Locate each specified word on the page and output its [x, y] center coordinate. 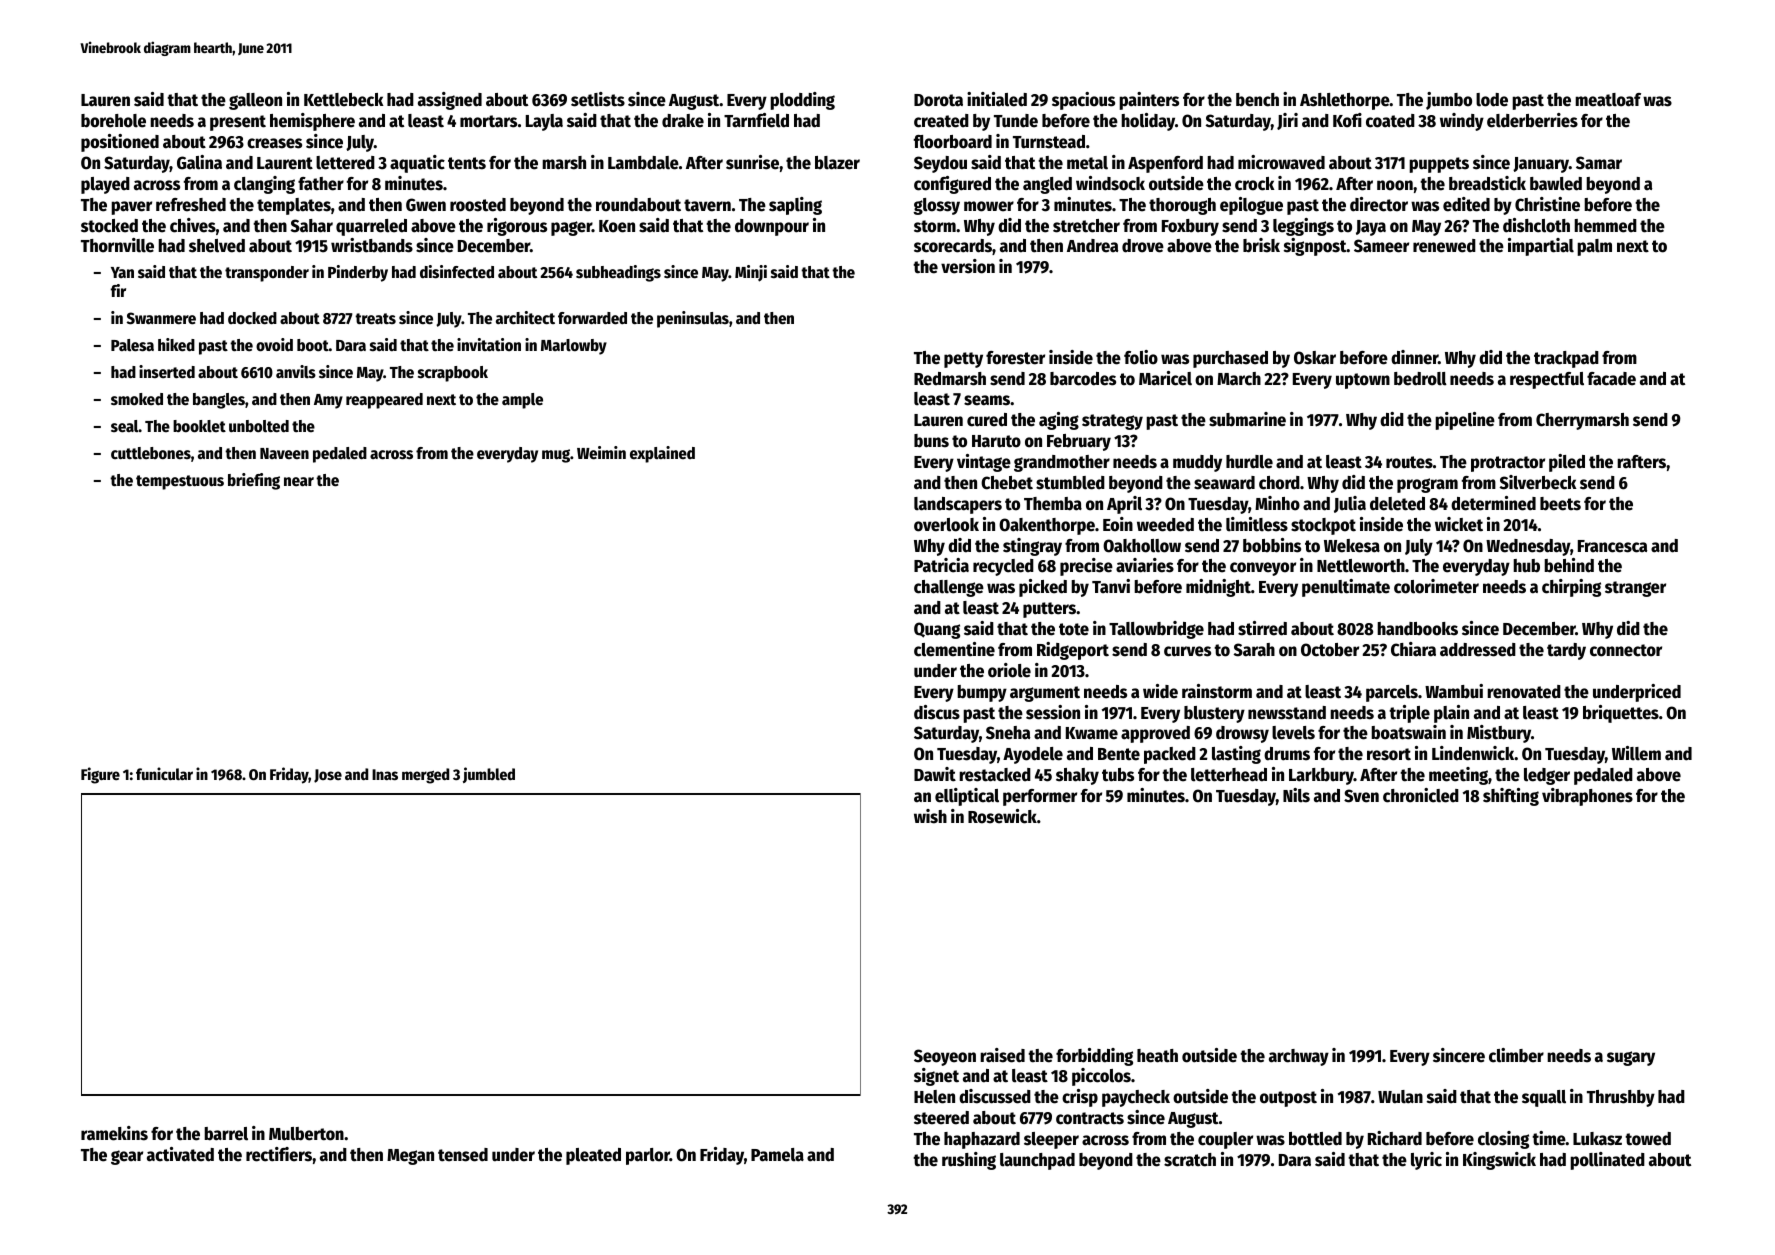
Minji [751, 273]
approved [1155, 734]
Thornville [117, 245]
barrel [226, 1134]
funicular [164, 773]
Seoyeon [945, 1057]
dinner [1414, 357]
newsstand [1287, 713]
